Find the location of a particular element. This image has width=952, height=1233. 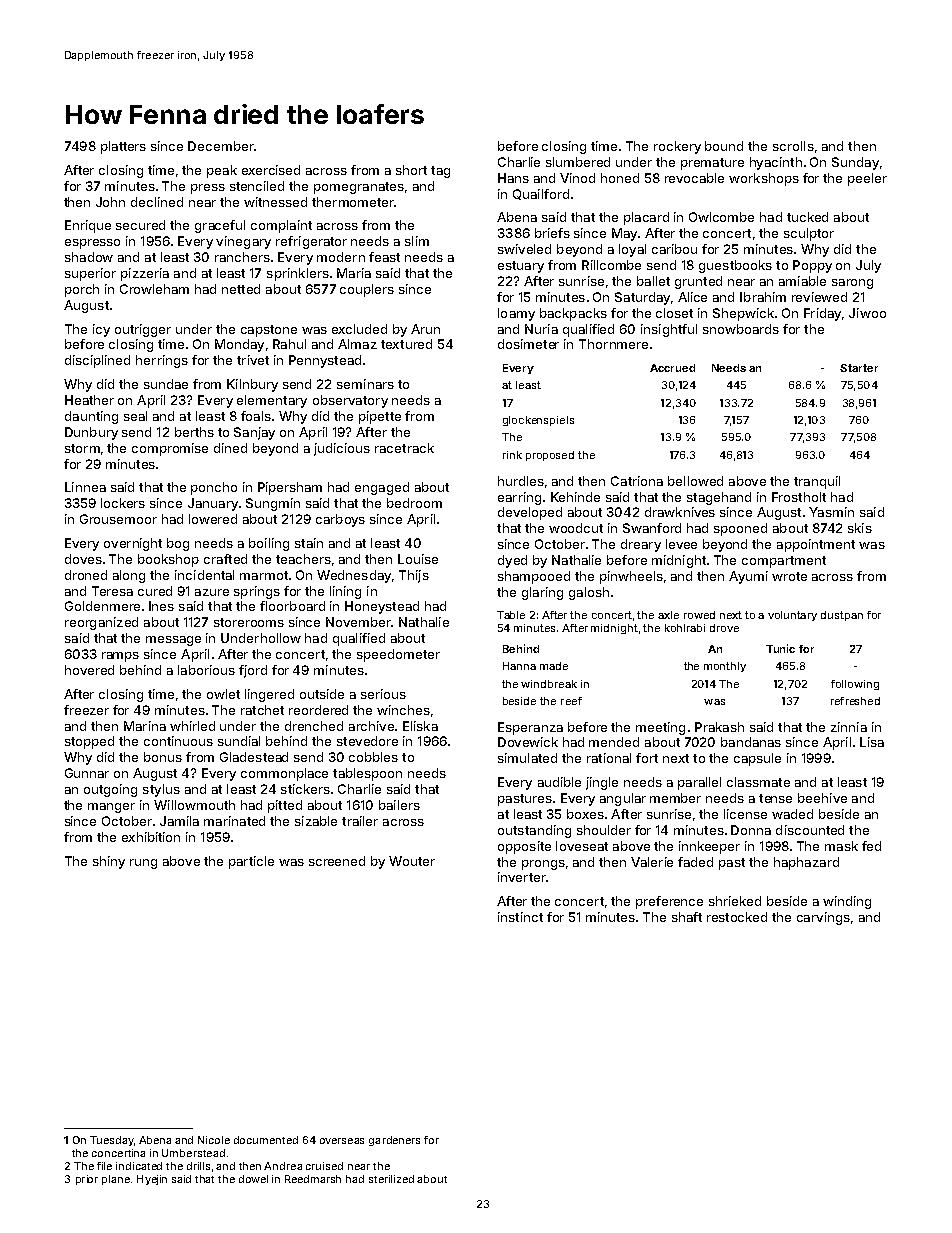

bailers is located at coordinates (399, 805).
